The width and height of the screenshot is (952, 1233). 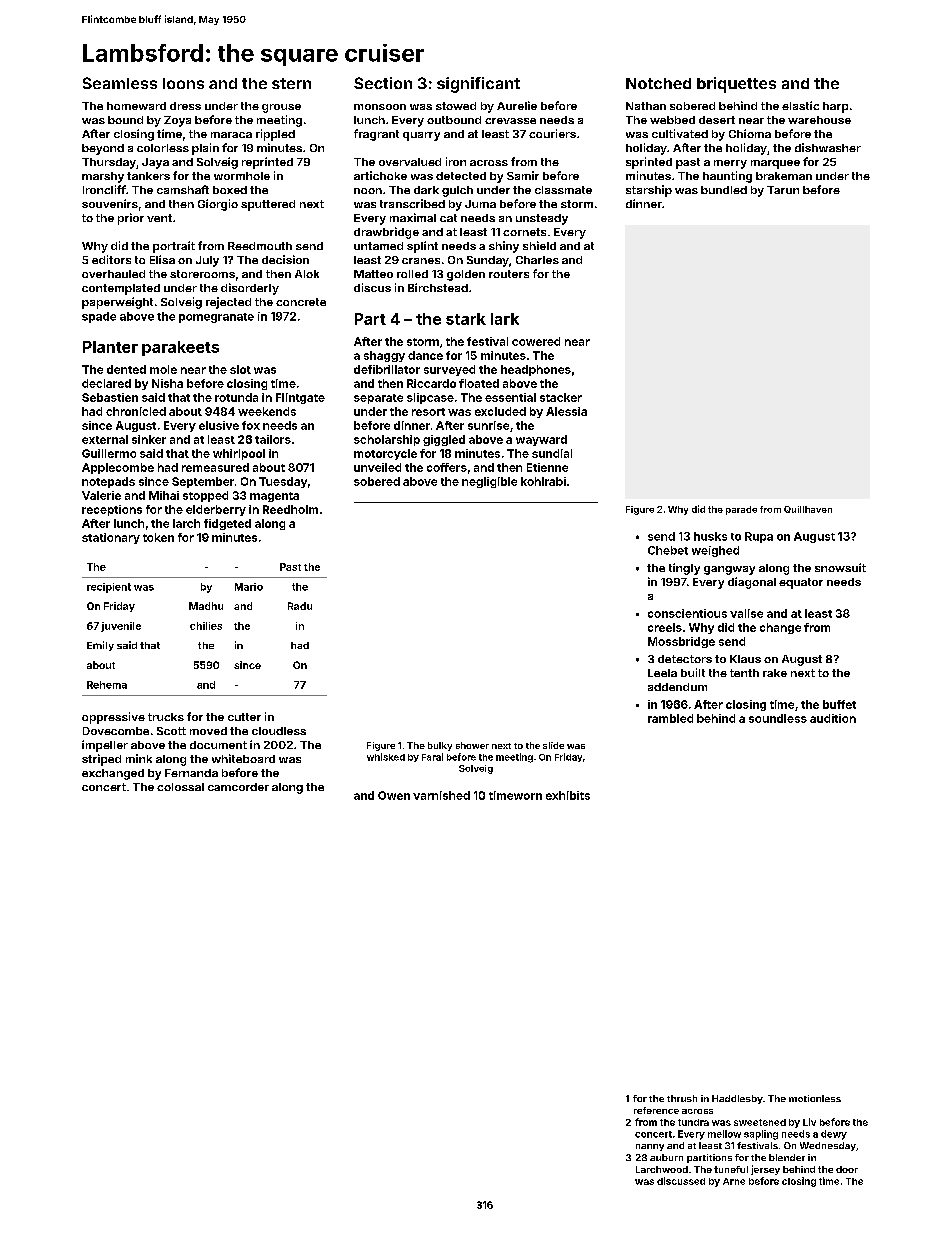 I want to click on reference, so click(x=656, y=1110).
